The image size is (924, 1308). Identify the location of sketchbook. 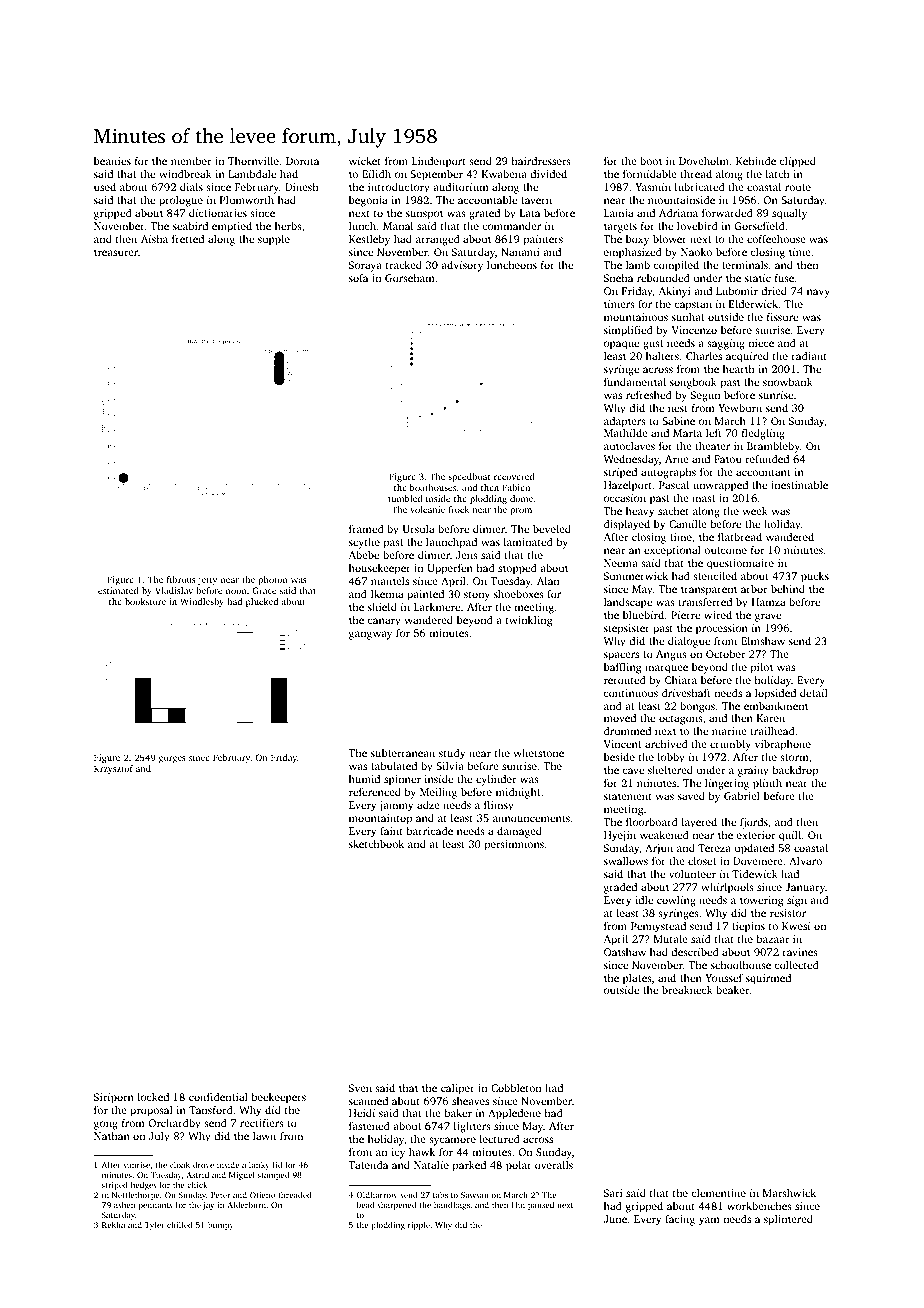
(376, 844).
